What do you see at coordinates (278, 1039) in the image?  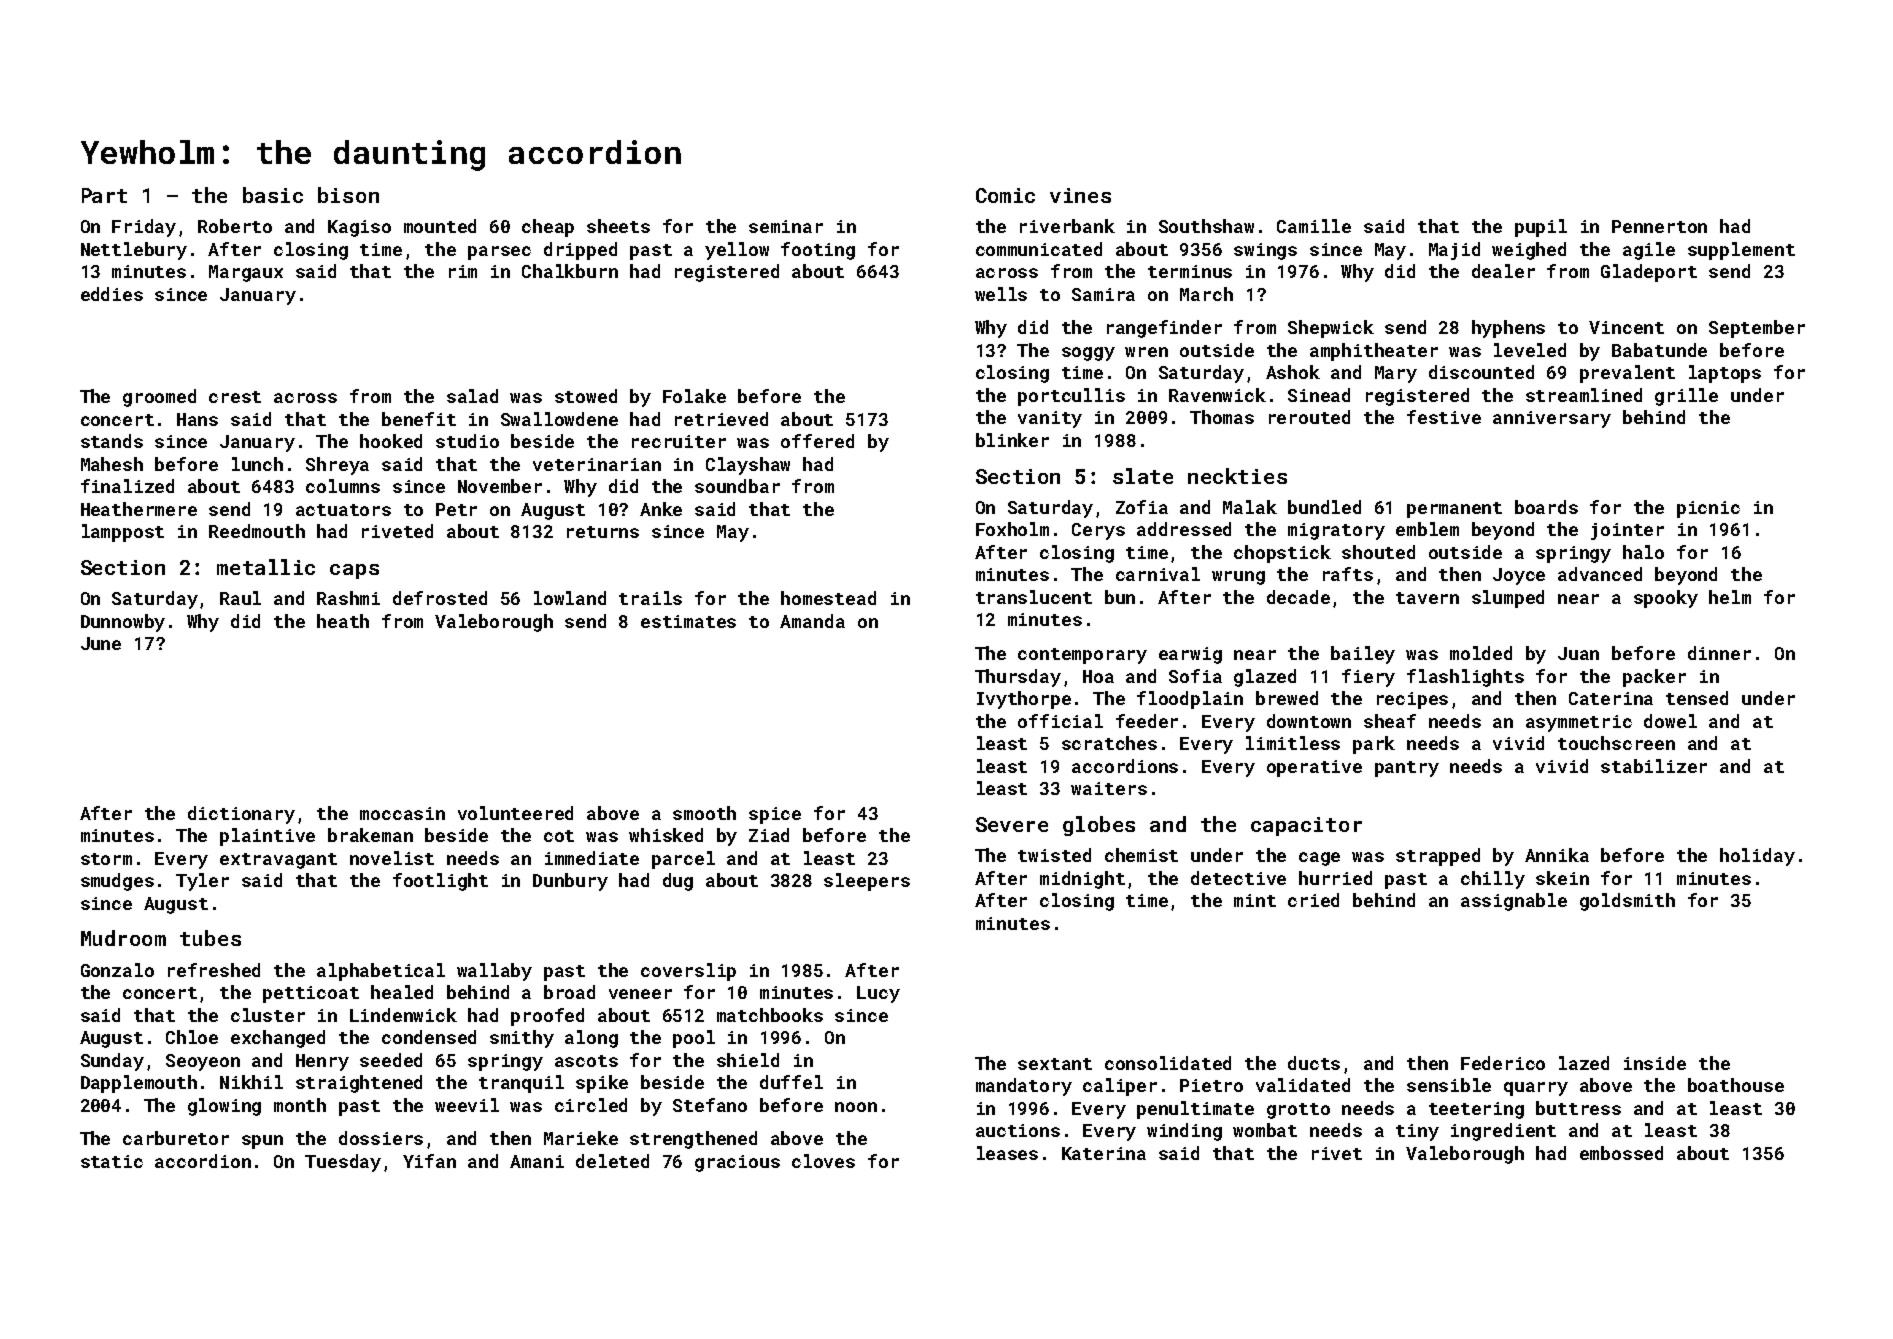 I see `exchanged` at bounding box center [278, 1039].
